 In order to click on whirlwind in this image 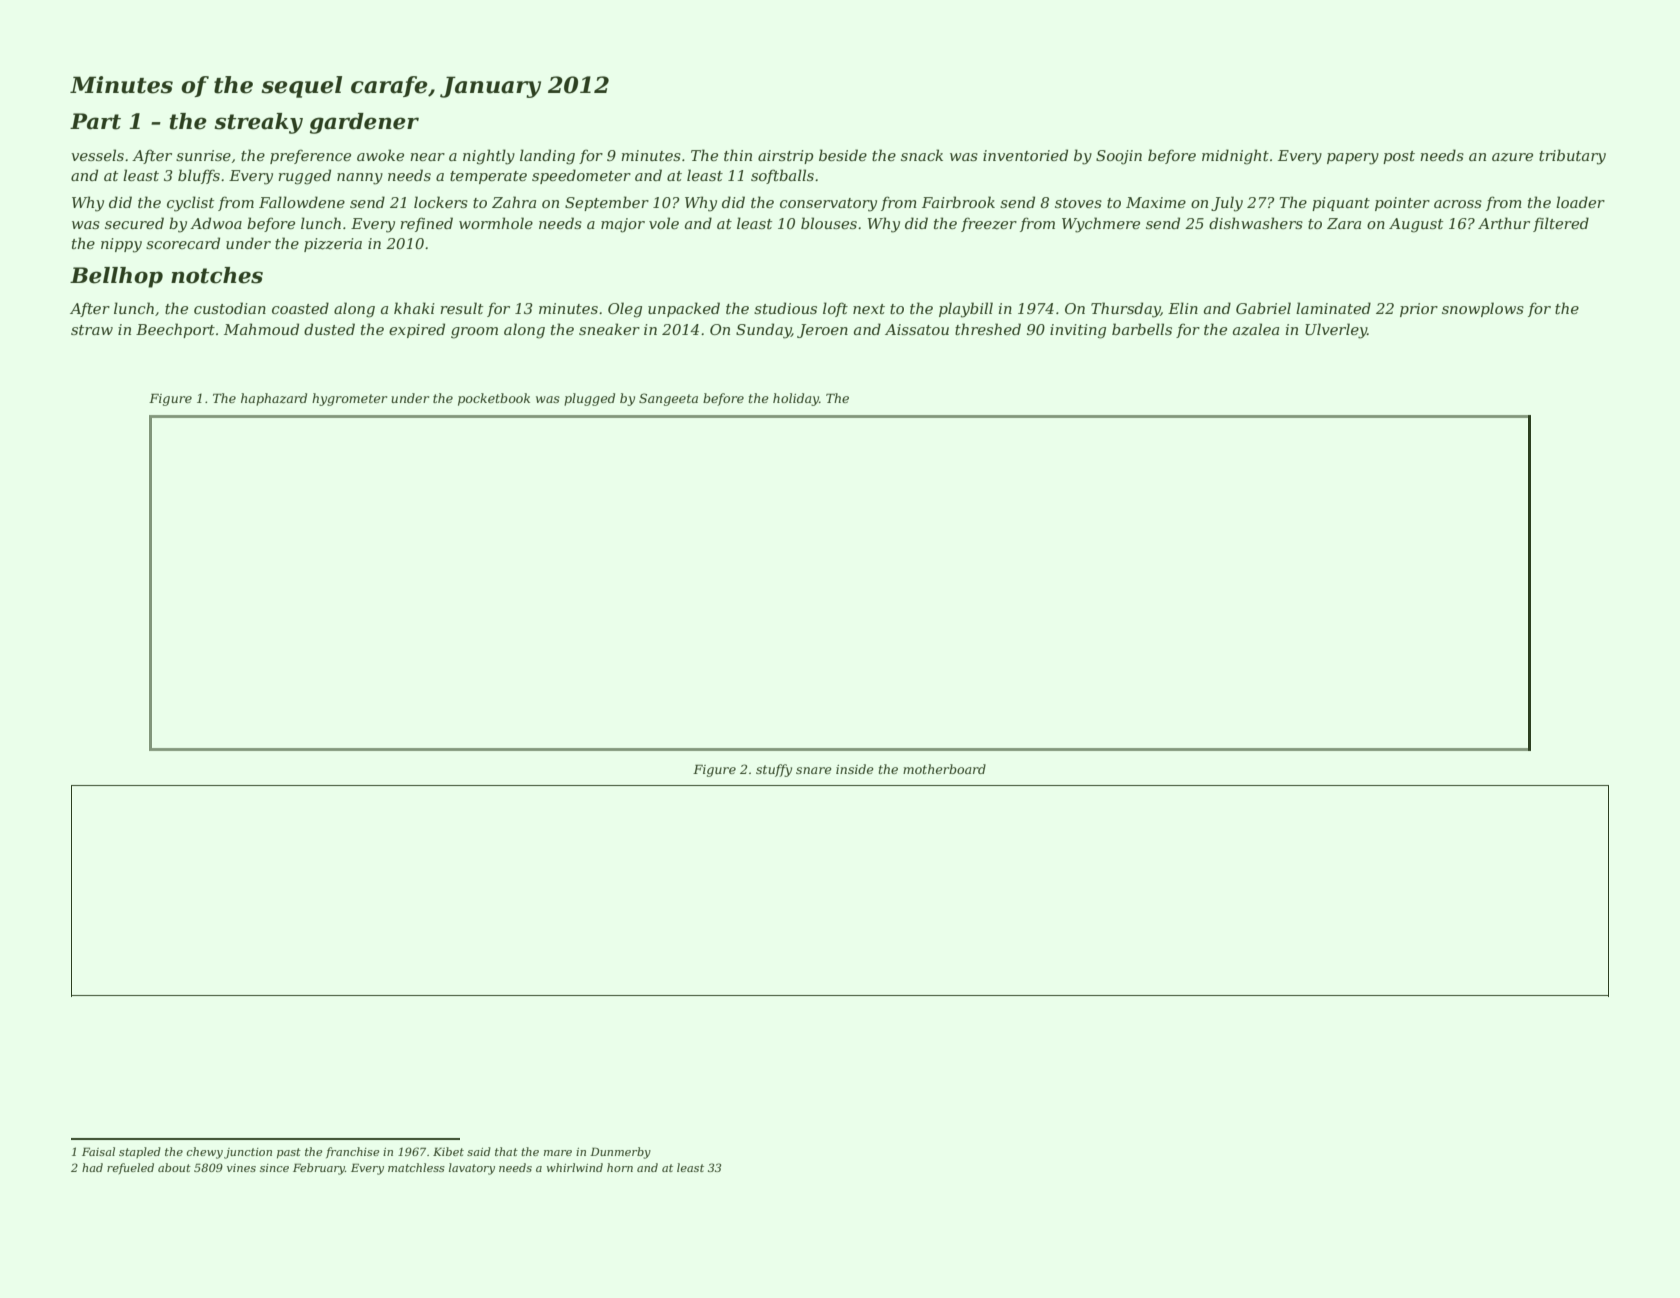, I will do `click(575, 1167)`.
